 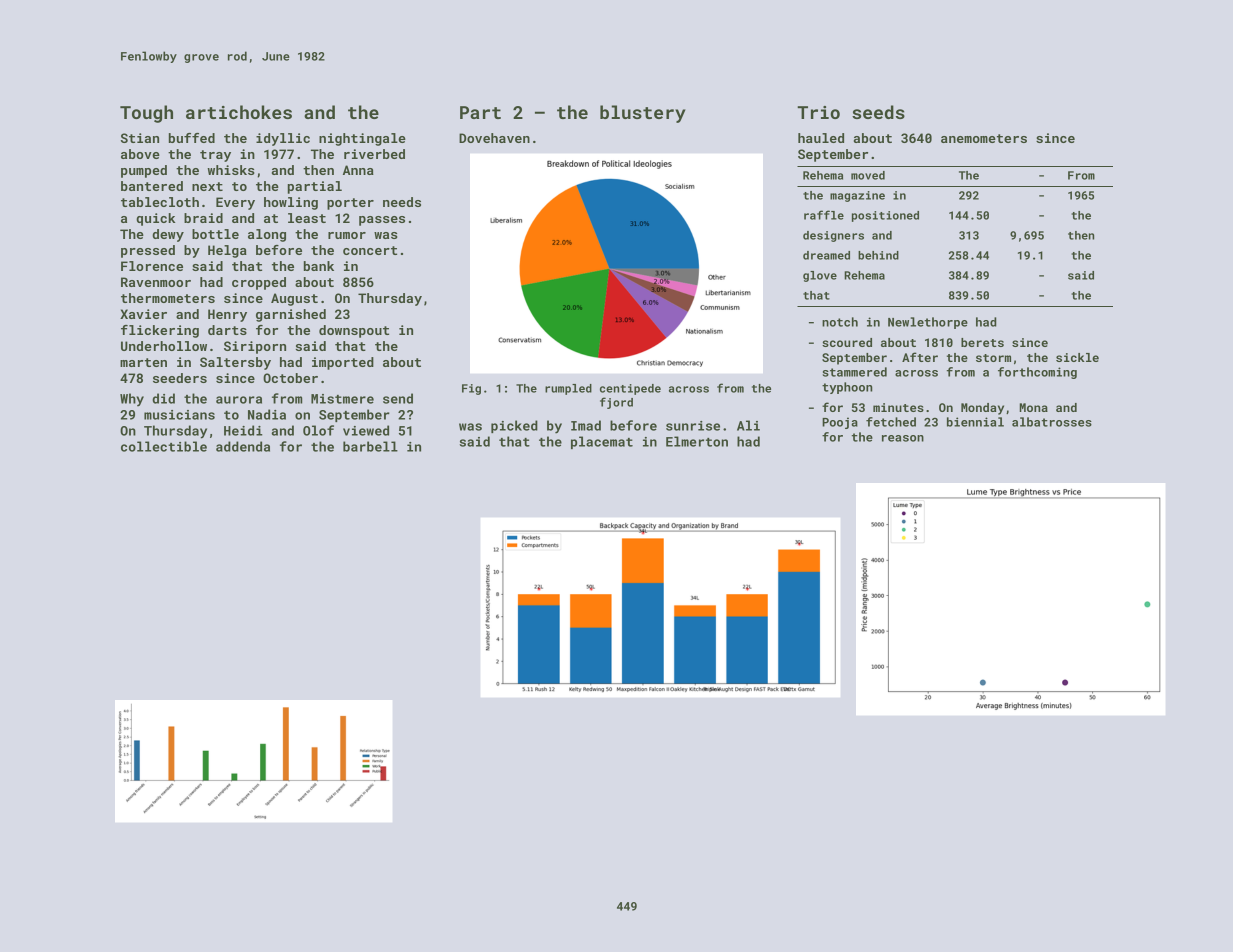 I want to click on bank, so click(x=319, y=266).
